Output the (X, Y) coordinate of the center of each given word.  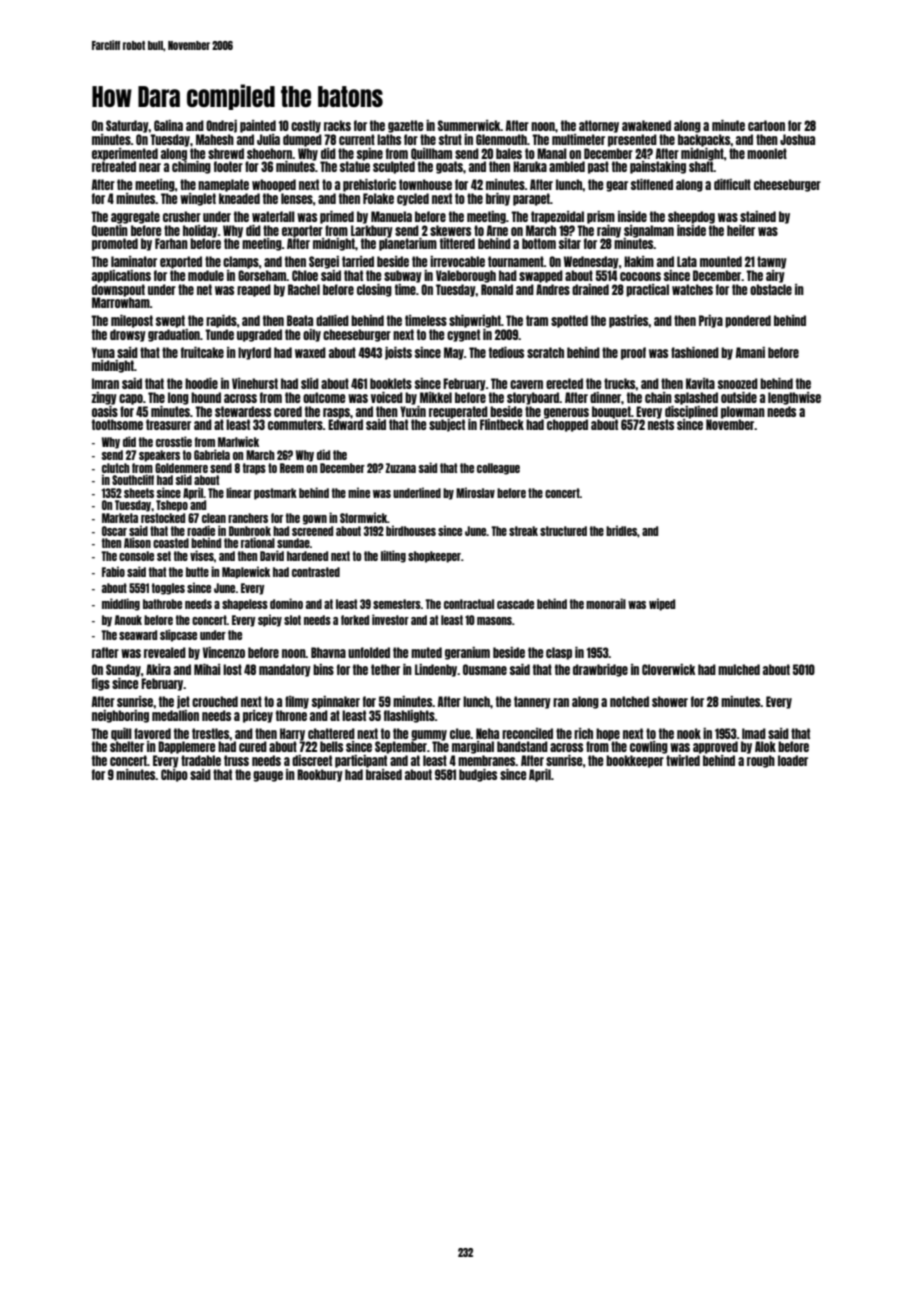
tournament (516, 261)
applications (121, 276)
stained (758, 216)
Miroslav (475, 492)
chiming (191, 167)
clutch (116, 468)
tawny (772, 262)
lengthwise (794, 398)
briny (498, 199)
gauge (268, 776)
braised (384, 774)
